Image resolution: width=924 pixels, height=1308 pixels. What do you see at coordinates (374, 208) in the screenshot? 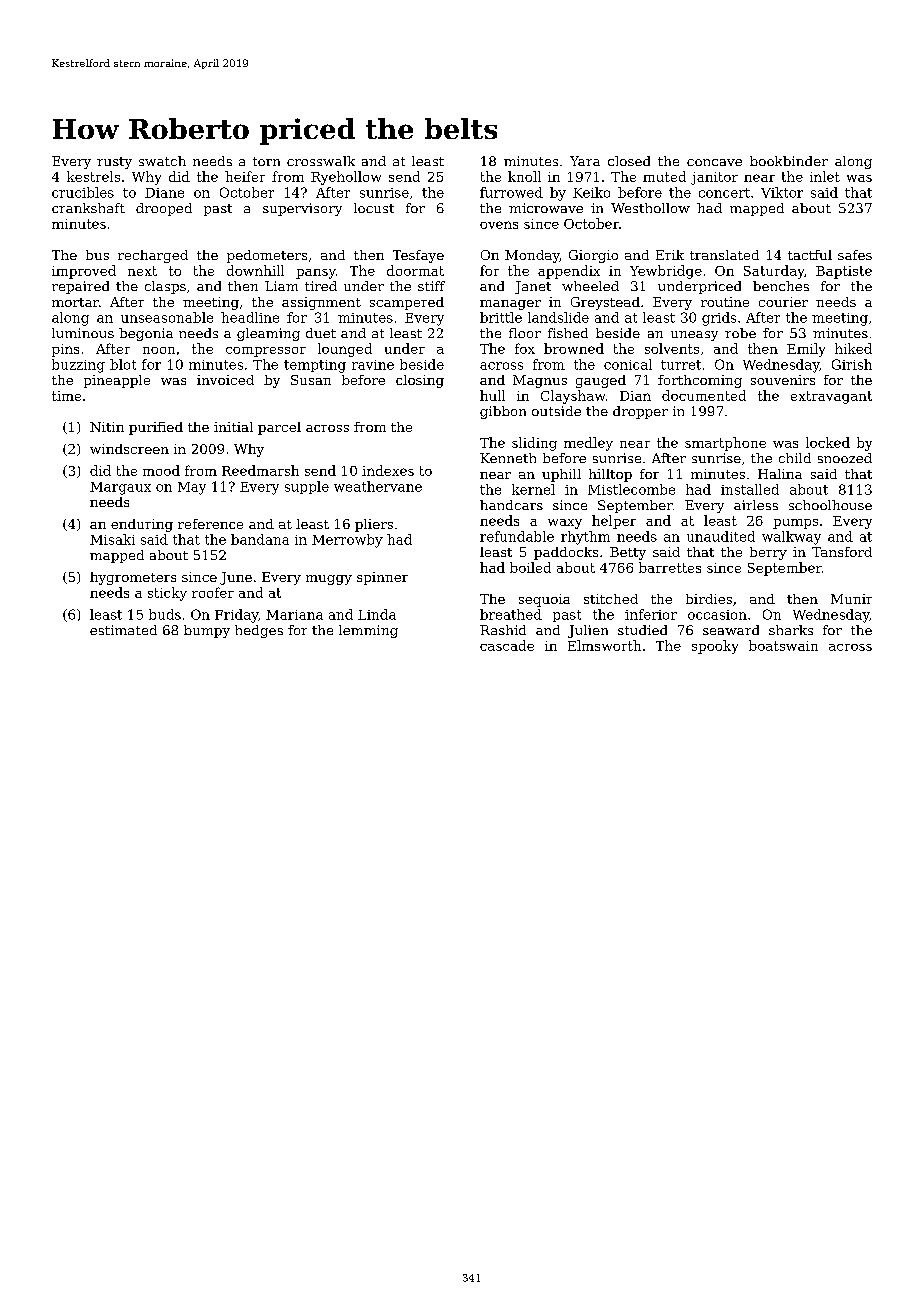
I see `locust` at bounding box center [374, 208].
